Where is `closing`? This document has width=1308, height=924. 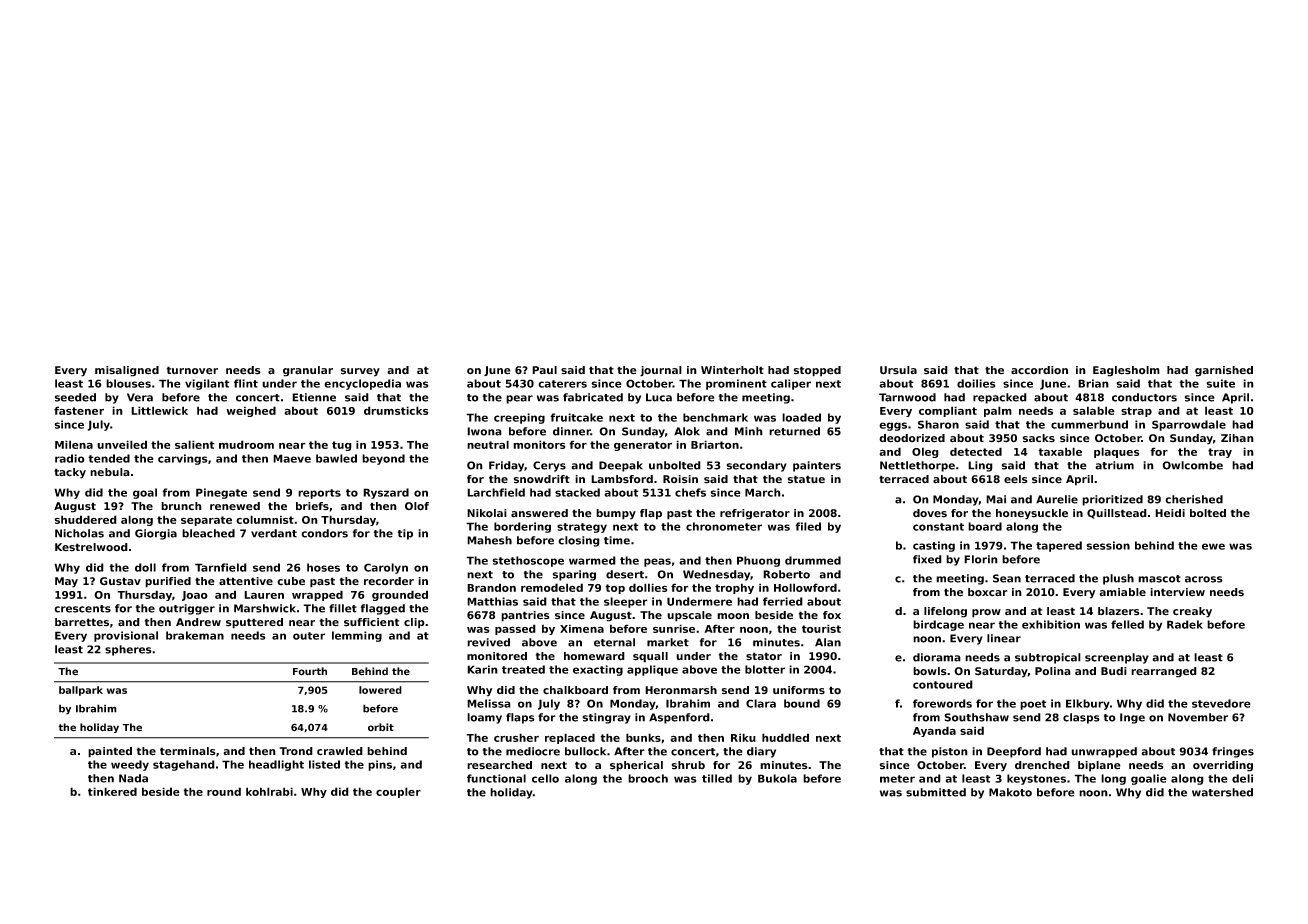
closing is located at coordinates (579, 541).
